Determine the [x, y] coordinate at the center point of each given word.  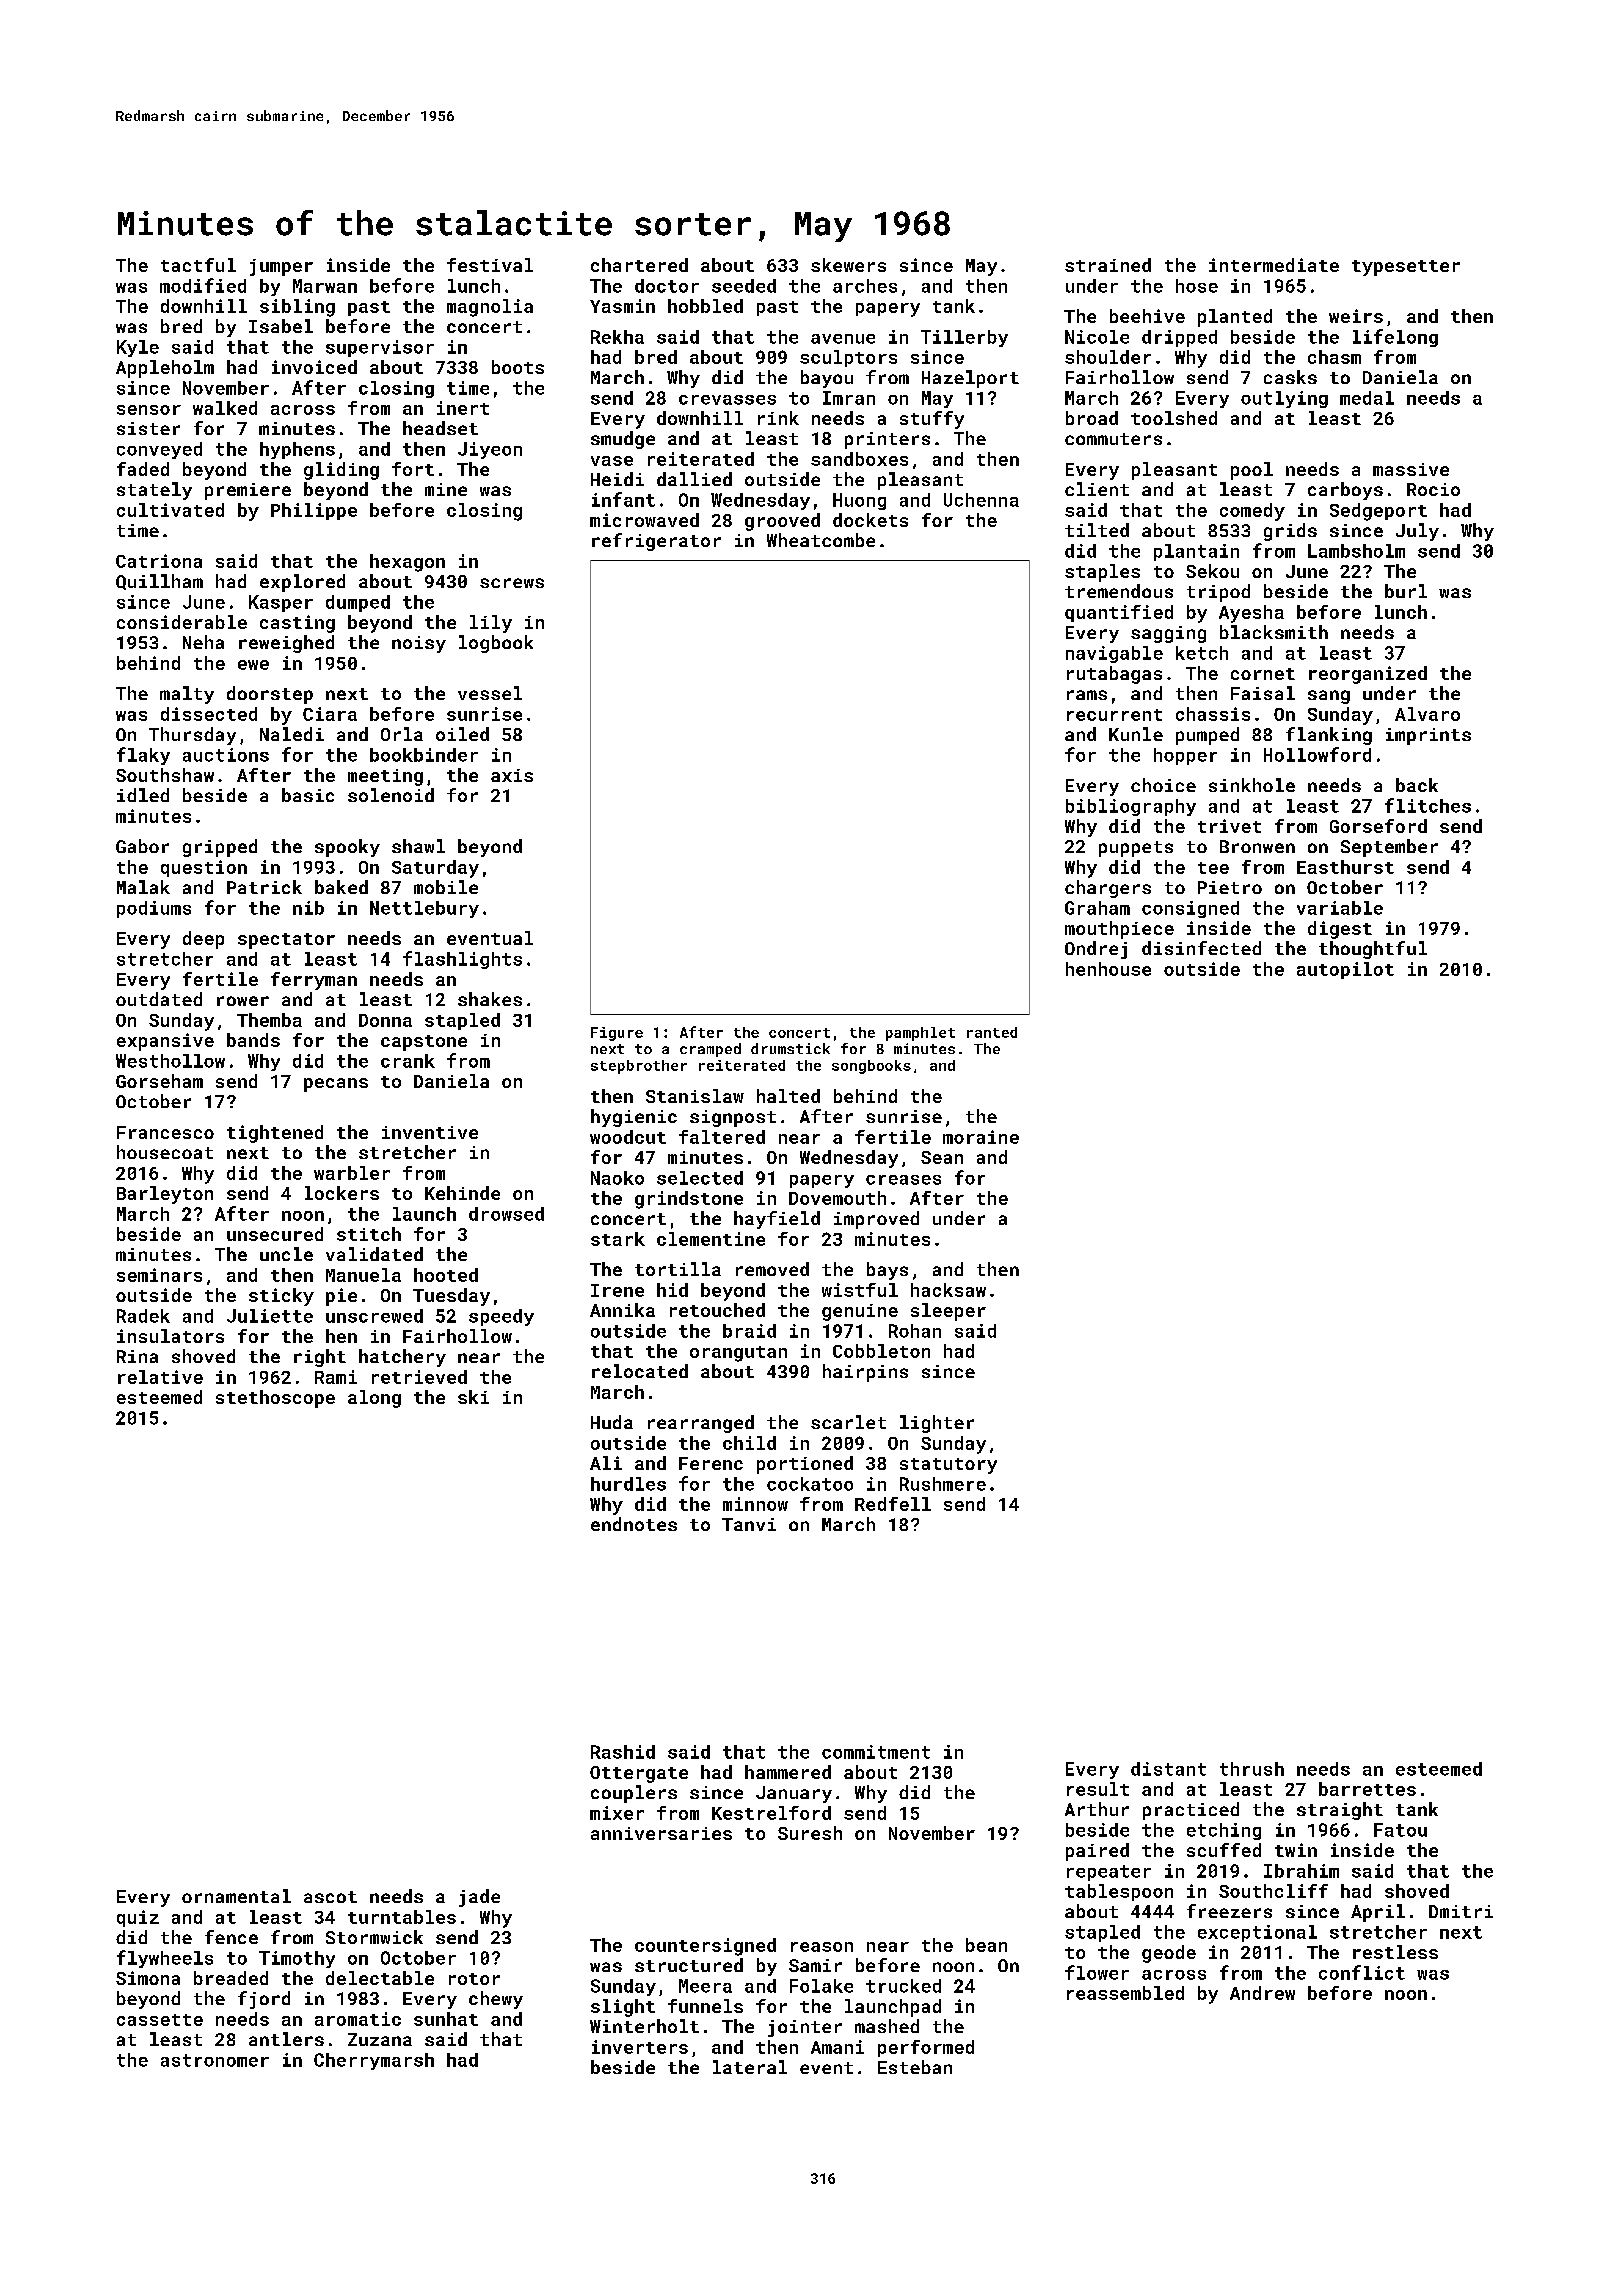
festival [490, 265]
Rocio [1433, 489]
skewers [848, 265]
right [320, 1358]
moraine [981, 1137]
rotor [474, 1979]
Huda [612, 1422]
